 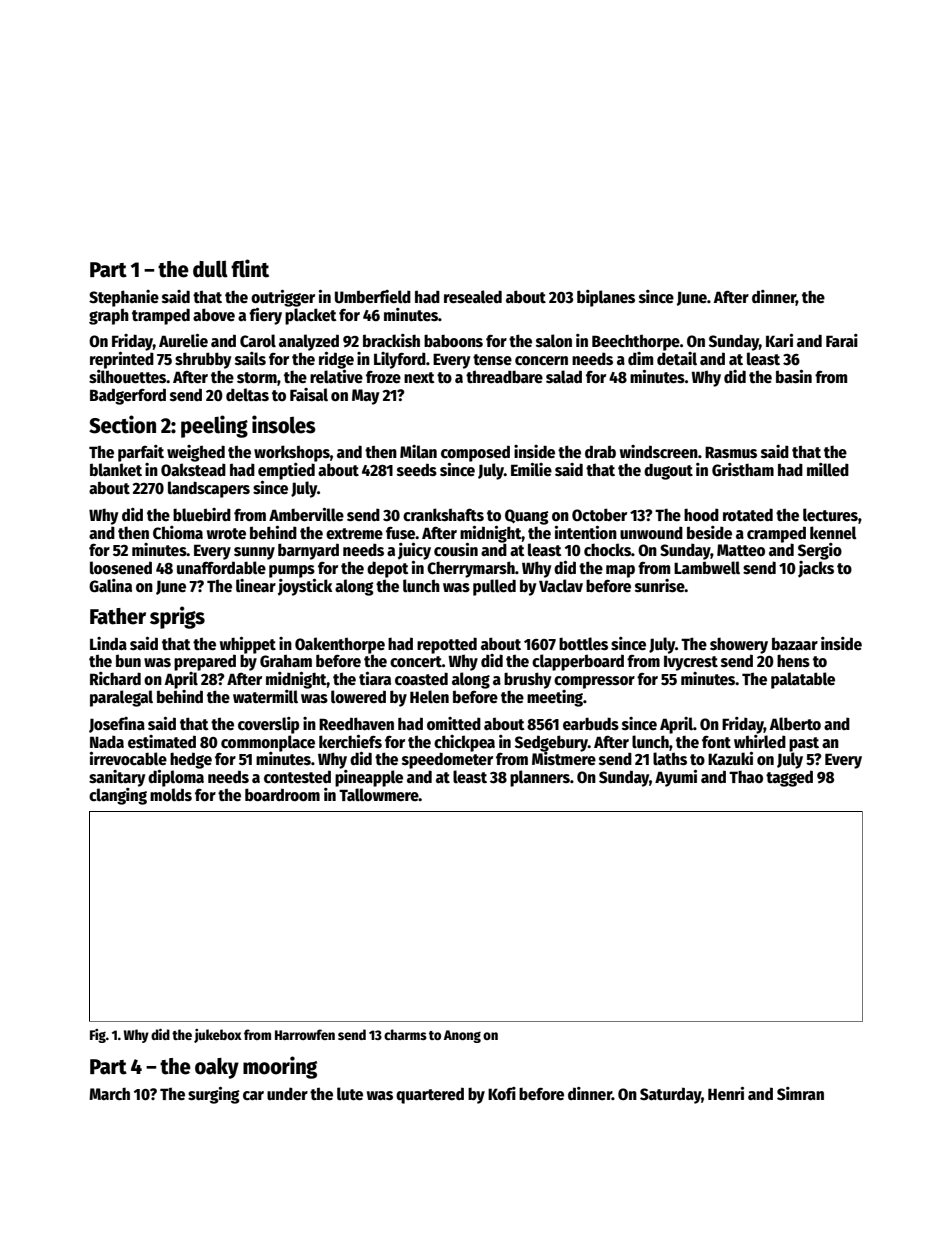 I want to click on Beechthorpe, so click(x=636, y=342).
